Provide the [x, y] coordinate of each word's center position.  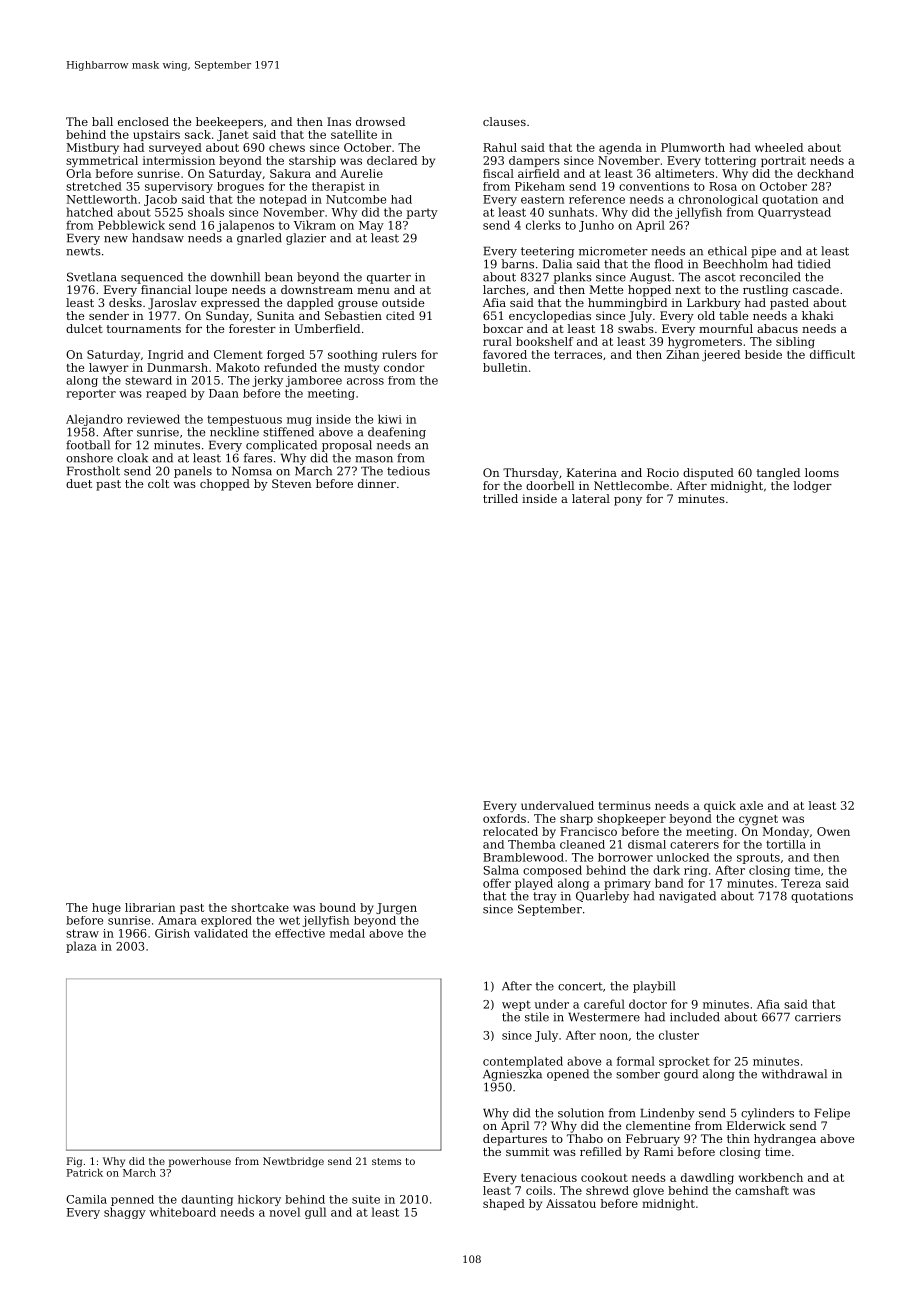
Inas [339, 121]
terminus [625, 805]
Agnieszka [512, 1075]
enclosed [143, 121]
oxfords [504, 818]
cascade [816, 289]
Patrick [85, 1172]
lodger [812, 487]
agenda [620, 149]
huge [106, 909]
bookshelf [544, 341]
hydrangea [785, 1140]
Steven [292, 483]
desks [125, 302]
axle [751, 805]
